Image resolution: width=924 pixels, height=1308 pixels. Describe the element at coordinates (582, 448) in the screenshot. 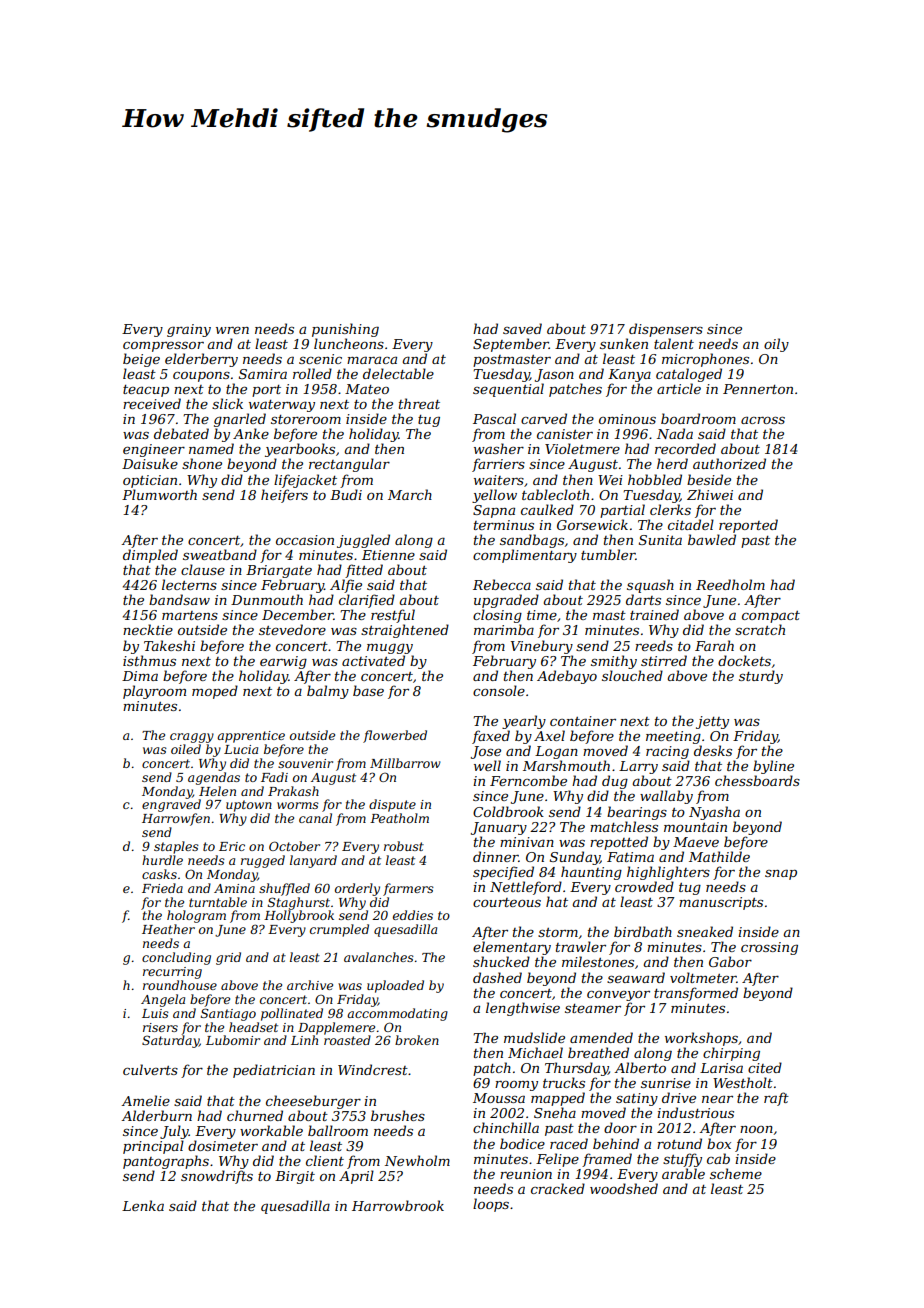

I see `Violetmere` at that location.
